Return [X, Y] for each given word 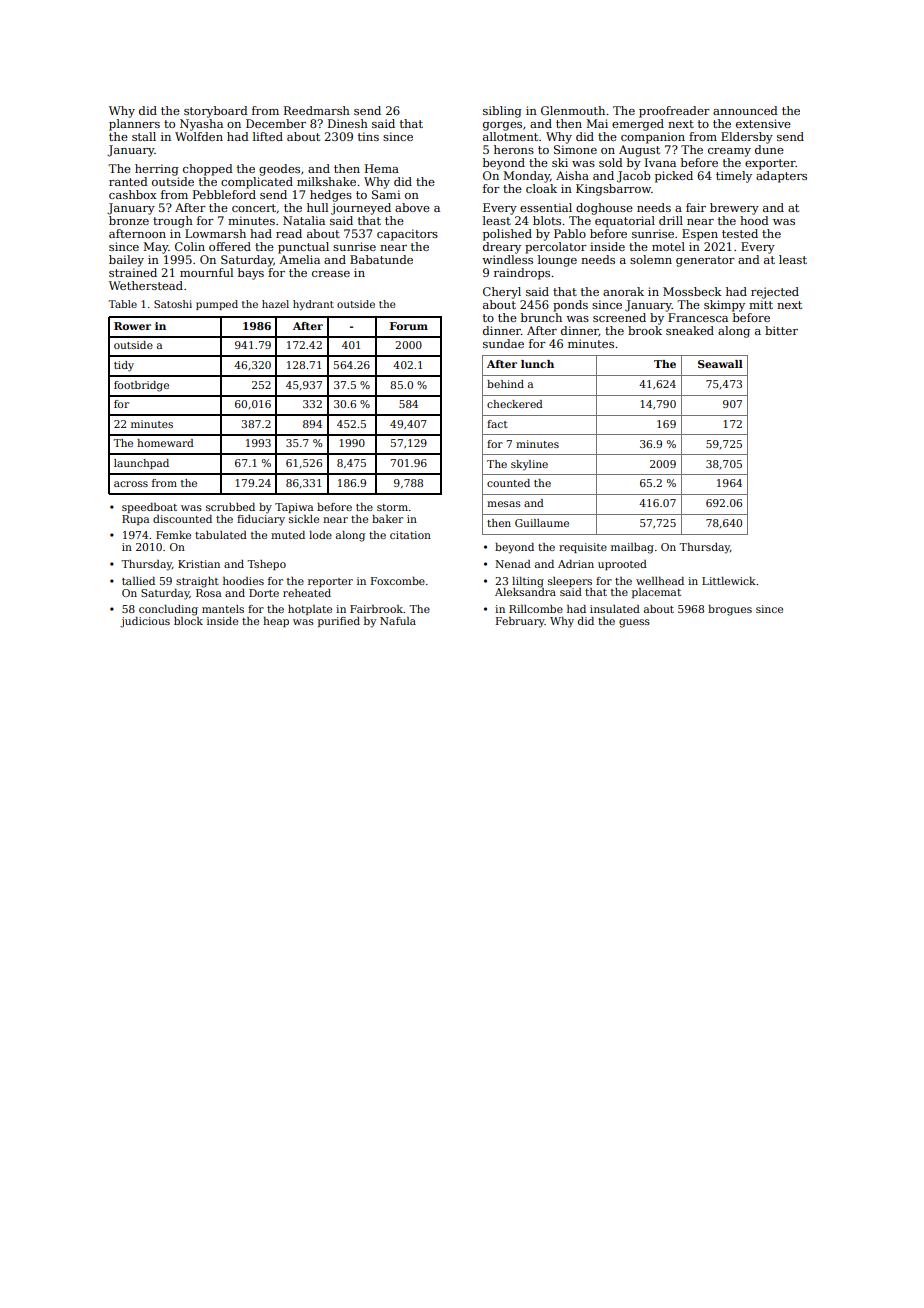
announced [745, 110]
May [155, 248]
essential [546, 207]
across [131, 484]
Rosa [208, 593]
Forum [409, 326]
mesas [504, 504]
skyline [529, 465]
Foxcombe [398, 581]
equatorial [625, 222]
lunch [537, 364]
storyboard [216, 112]
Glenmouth [573, 110]
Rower [132, 326]
